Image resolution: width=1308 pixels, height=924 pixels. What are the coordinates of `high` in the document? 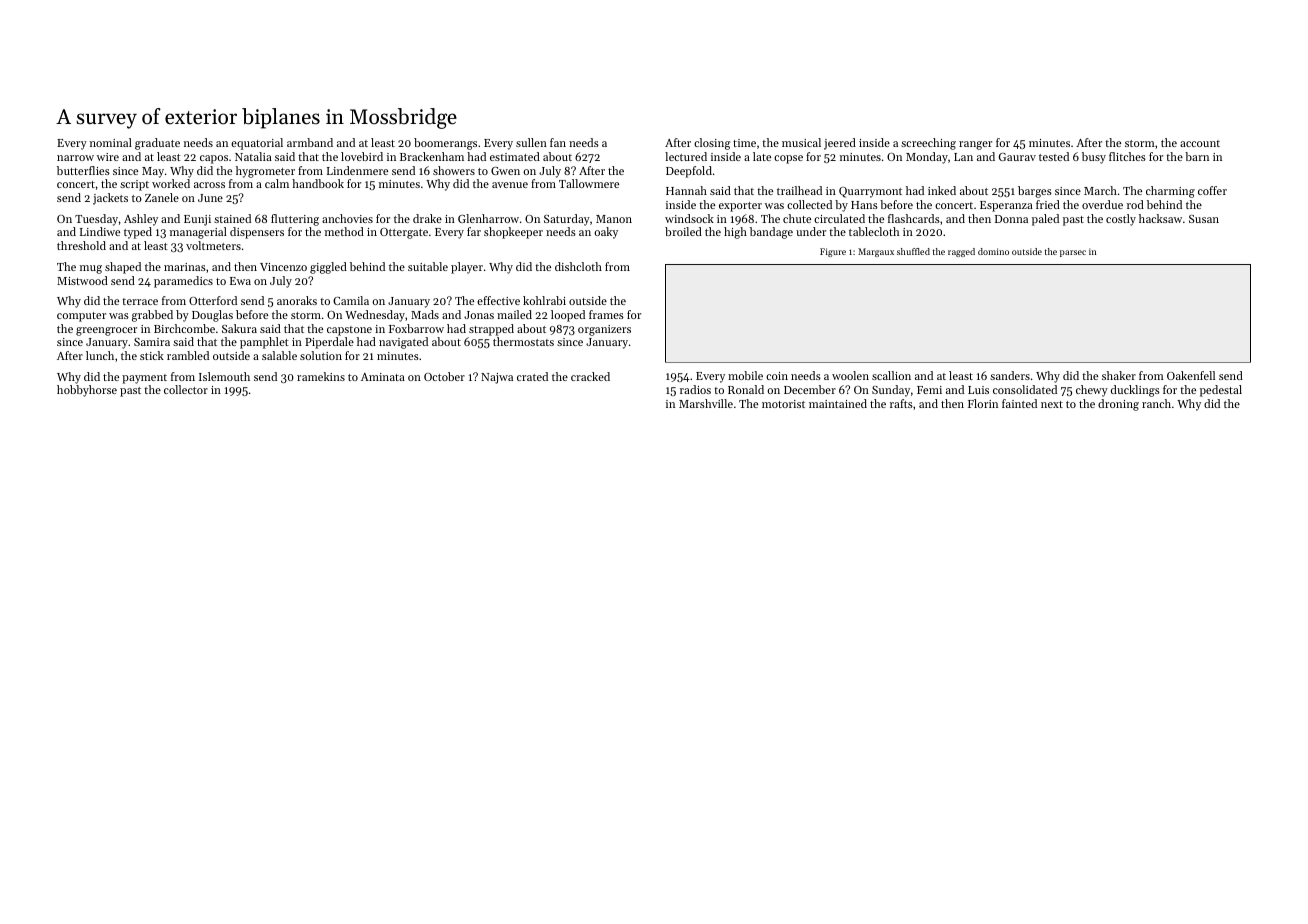 It's located at (735, 233).
